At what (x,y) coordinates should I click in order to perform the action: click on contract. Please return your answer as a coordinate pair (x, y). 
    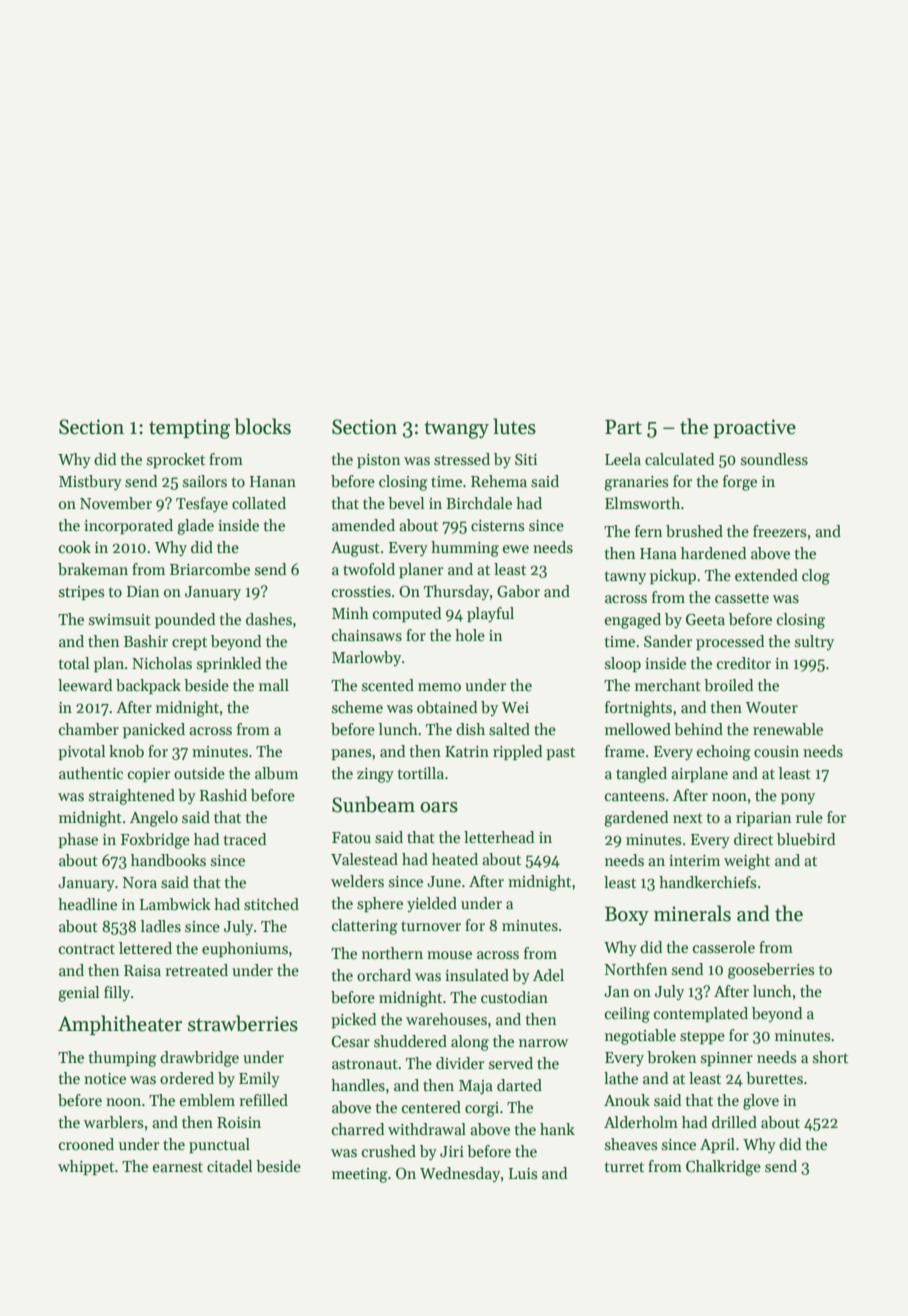
    Looking at the image, I should click on (87, 949).
